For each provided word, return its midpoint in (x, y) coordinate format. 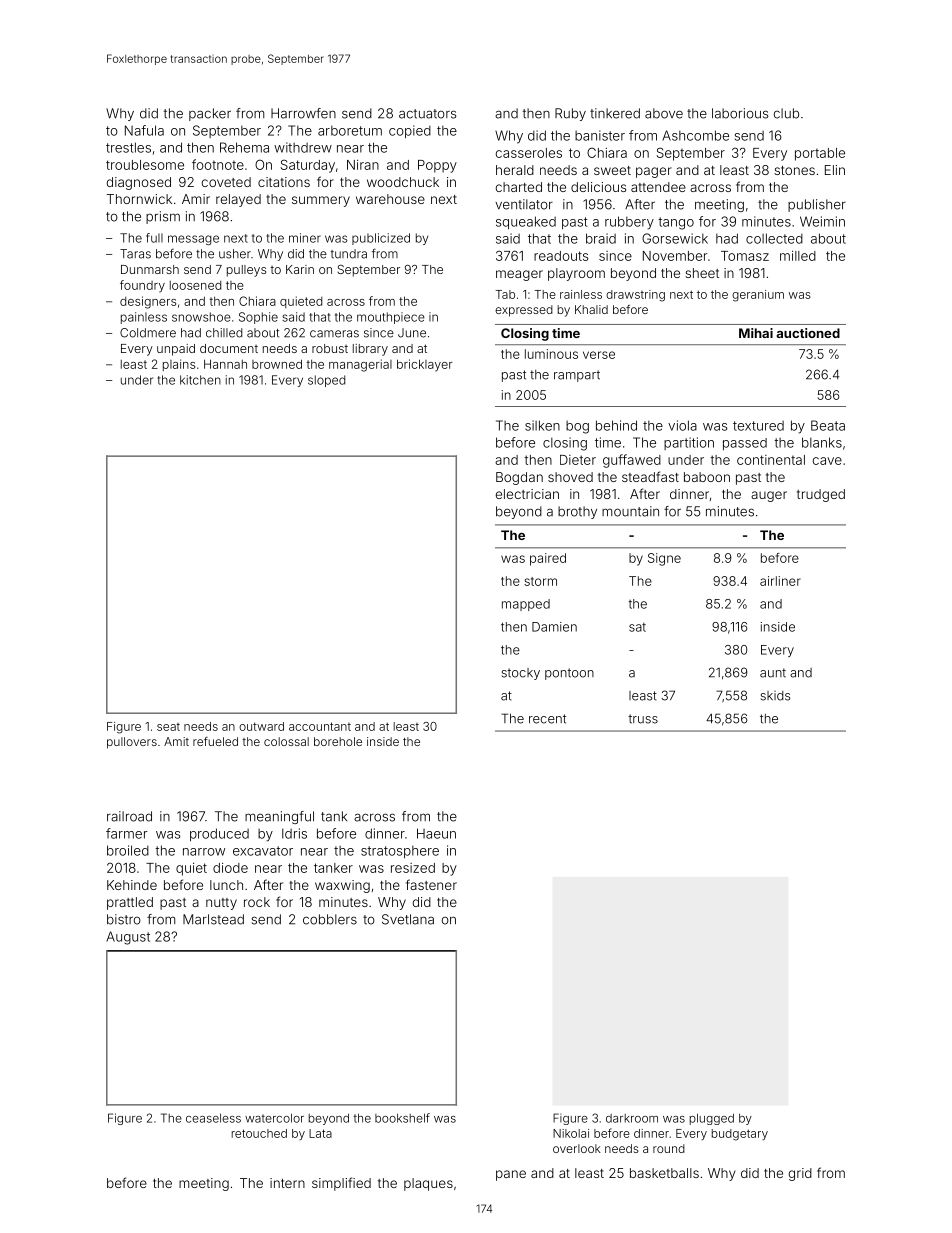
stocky (521, 674)
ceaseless (213, 1118)
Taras (135, 254)
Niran (363, 165)
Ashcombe (695, 135)
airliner (780, 581)
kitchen (200, 380)
